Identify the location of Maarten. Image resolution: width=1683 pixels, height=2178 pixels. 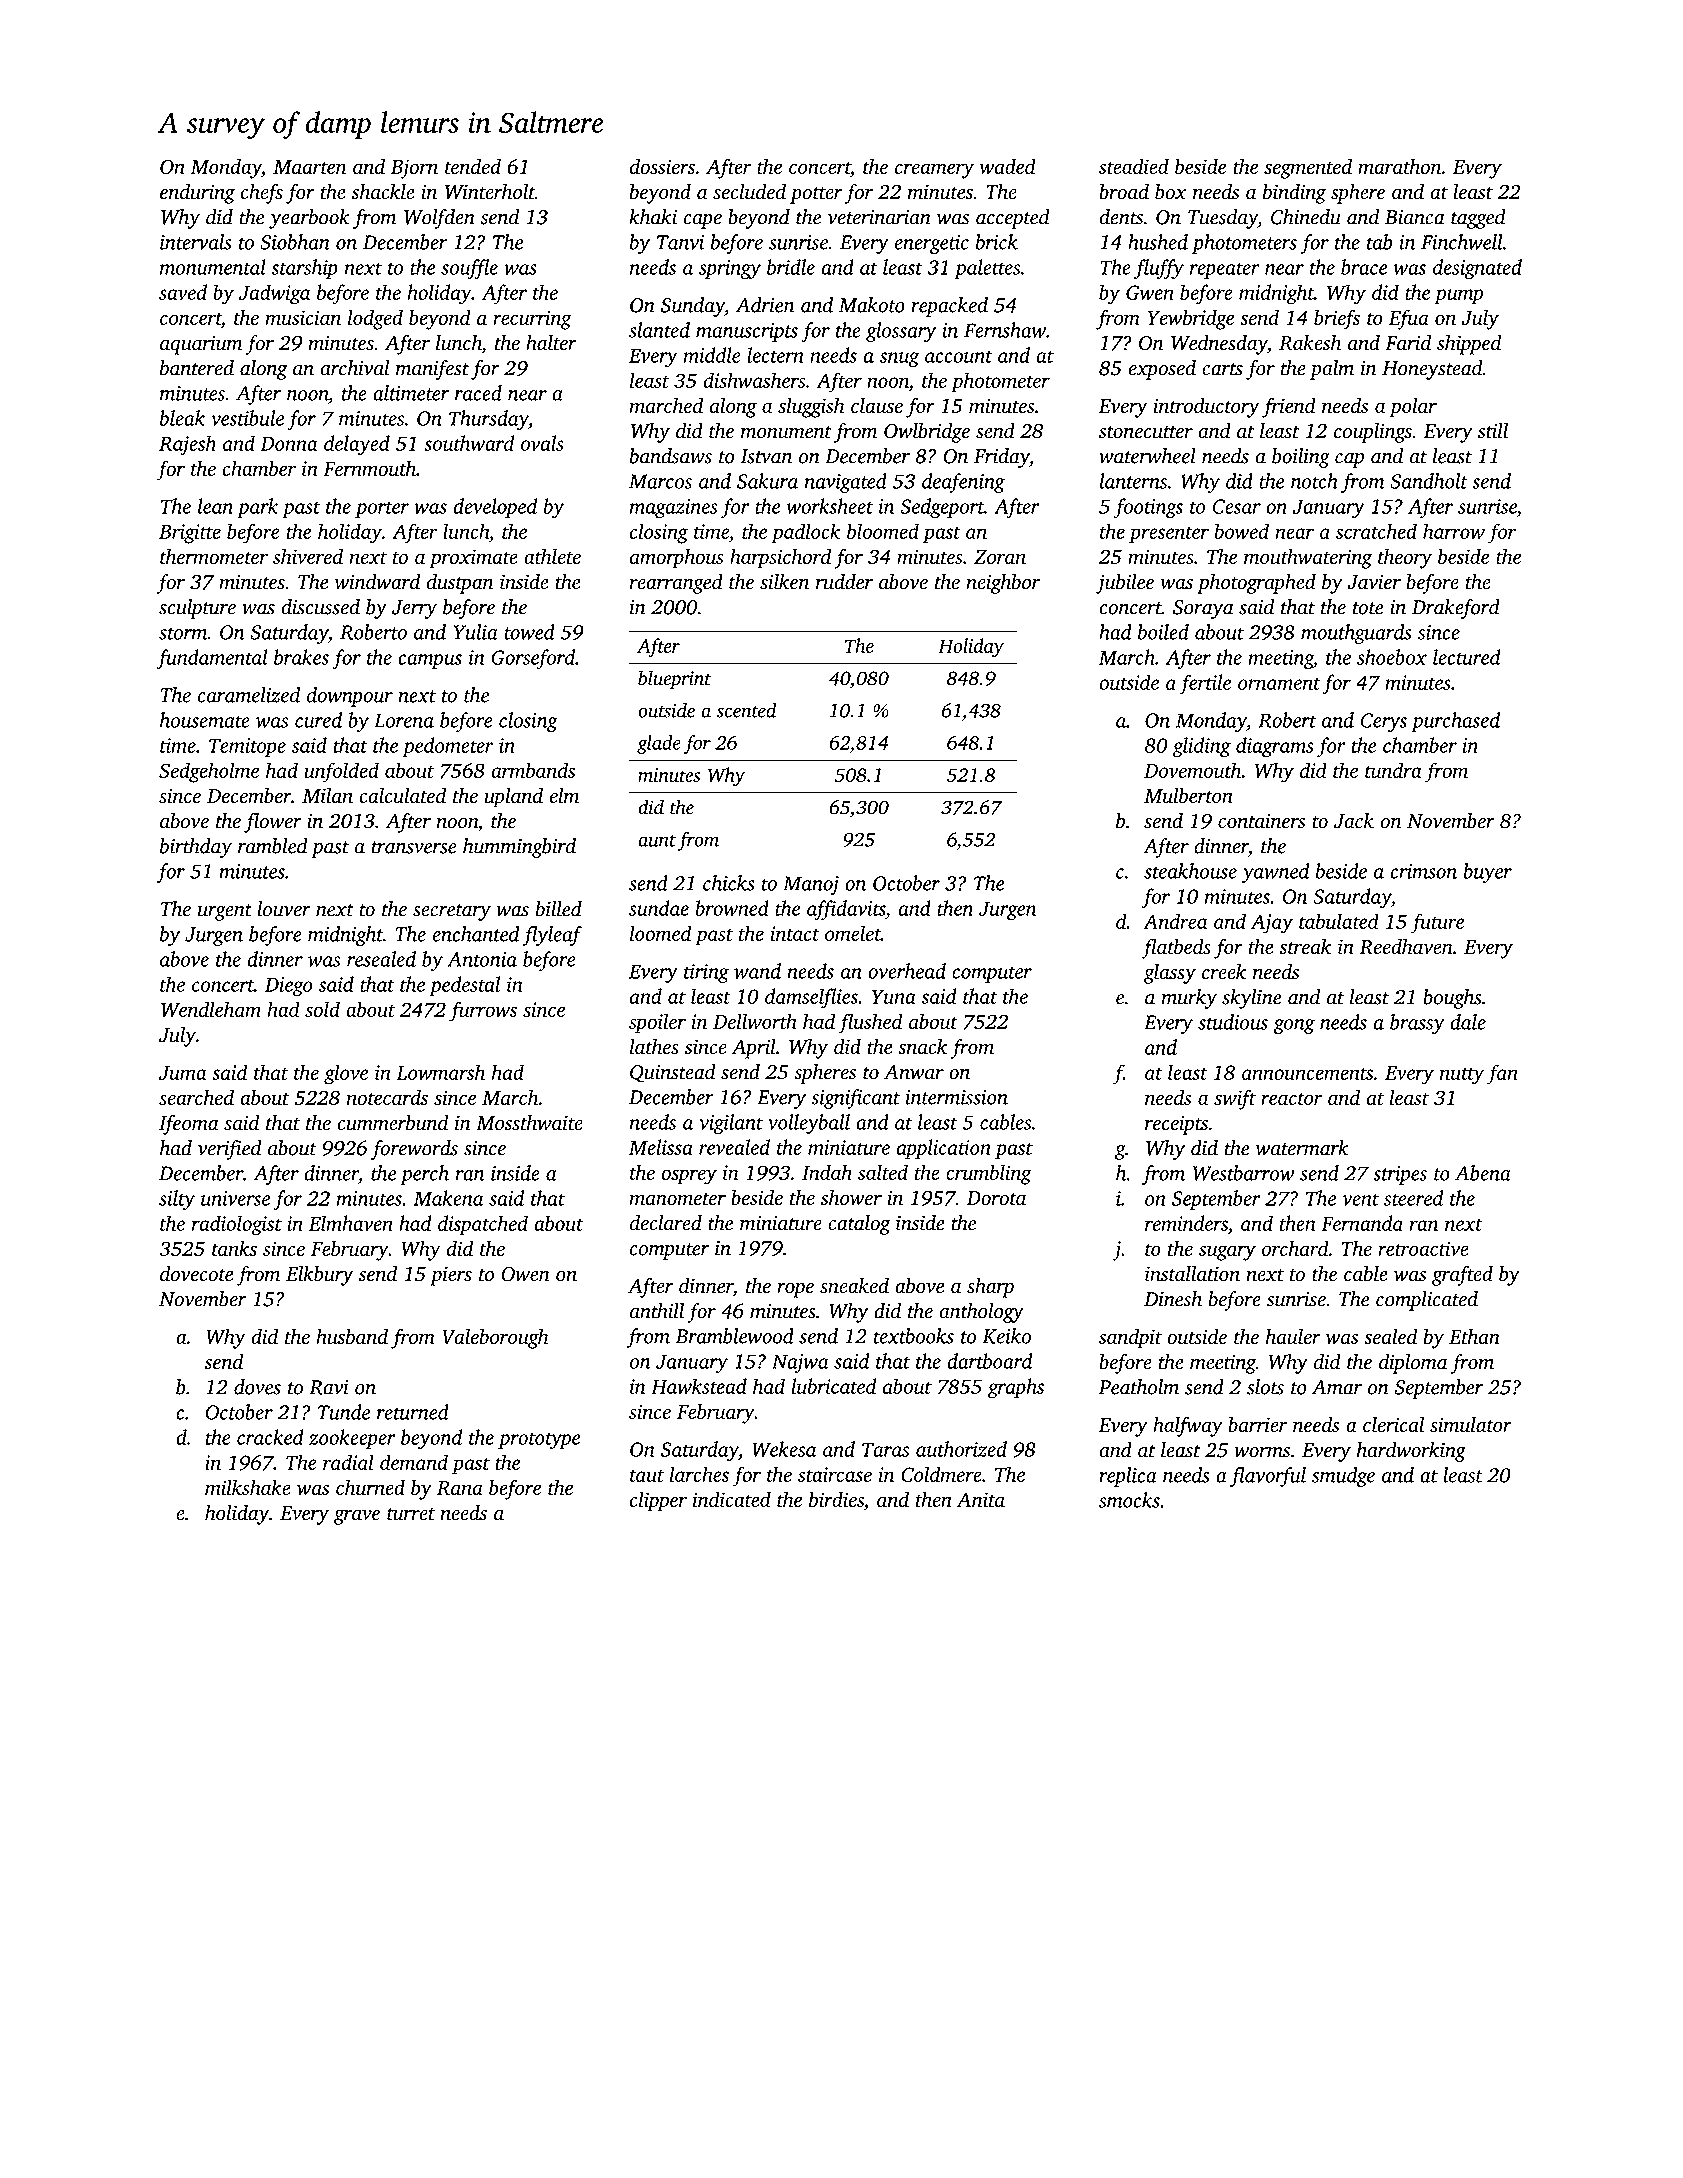
(310, 167).
